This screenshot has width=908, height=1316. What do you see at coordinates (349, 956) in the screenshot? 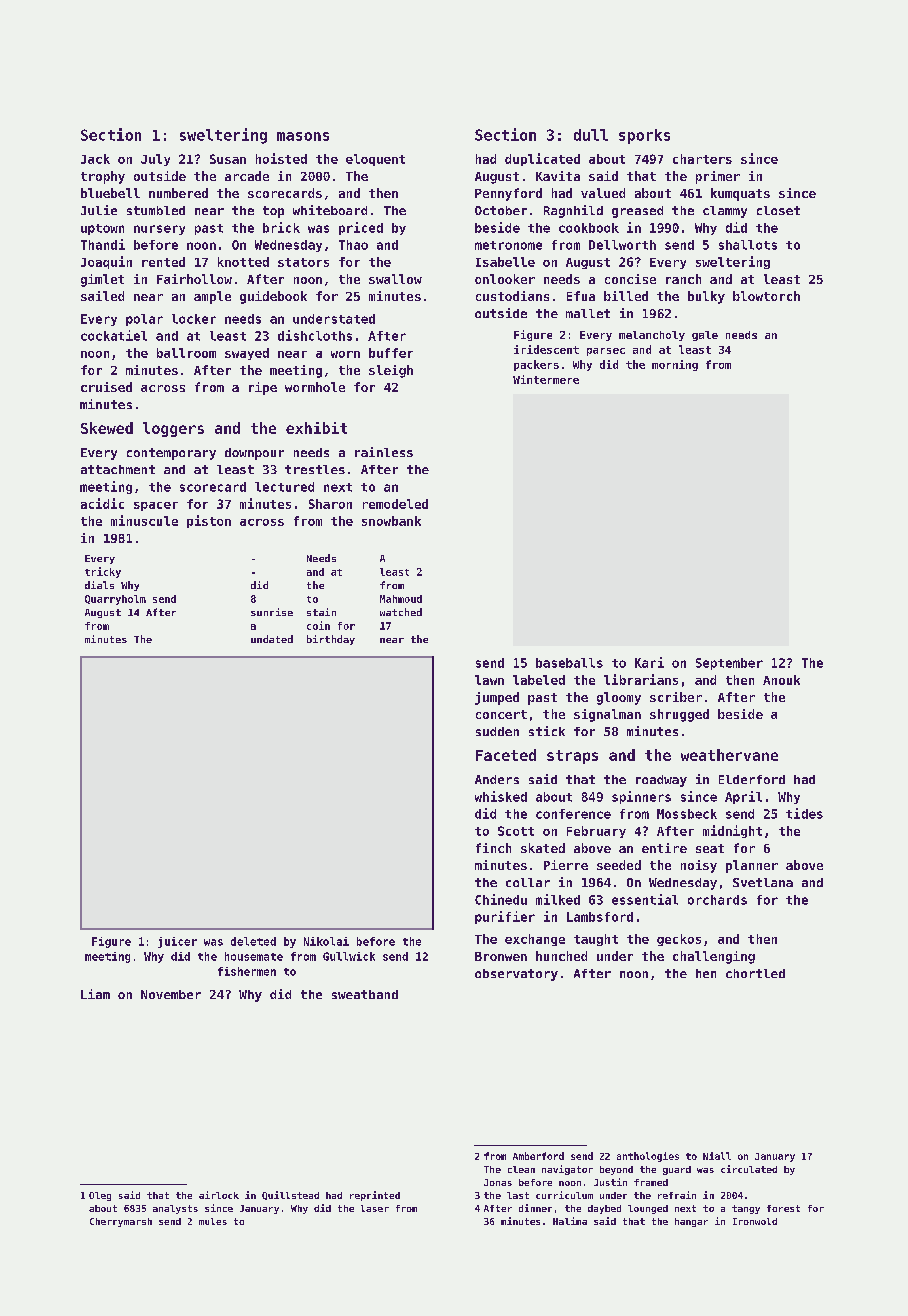
I see `Gullwick` at bounding box center [349, 956].
